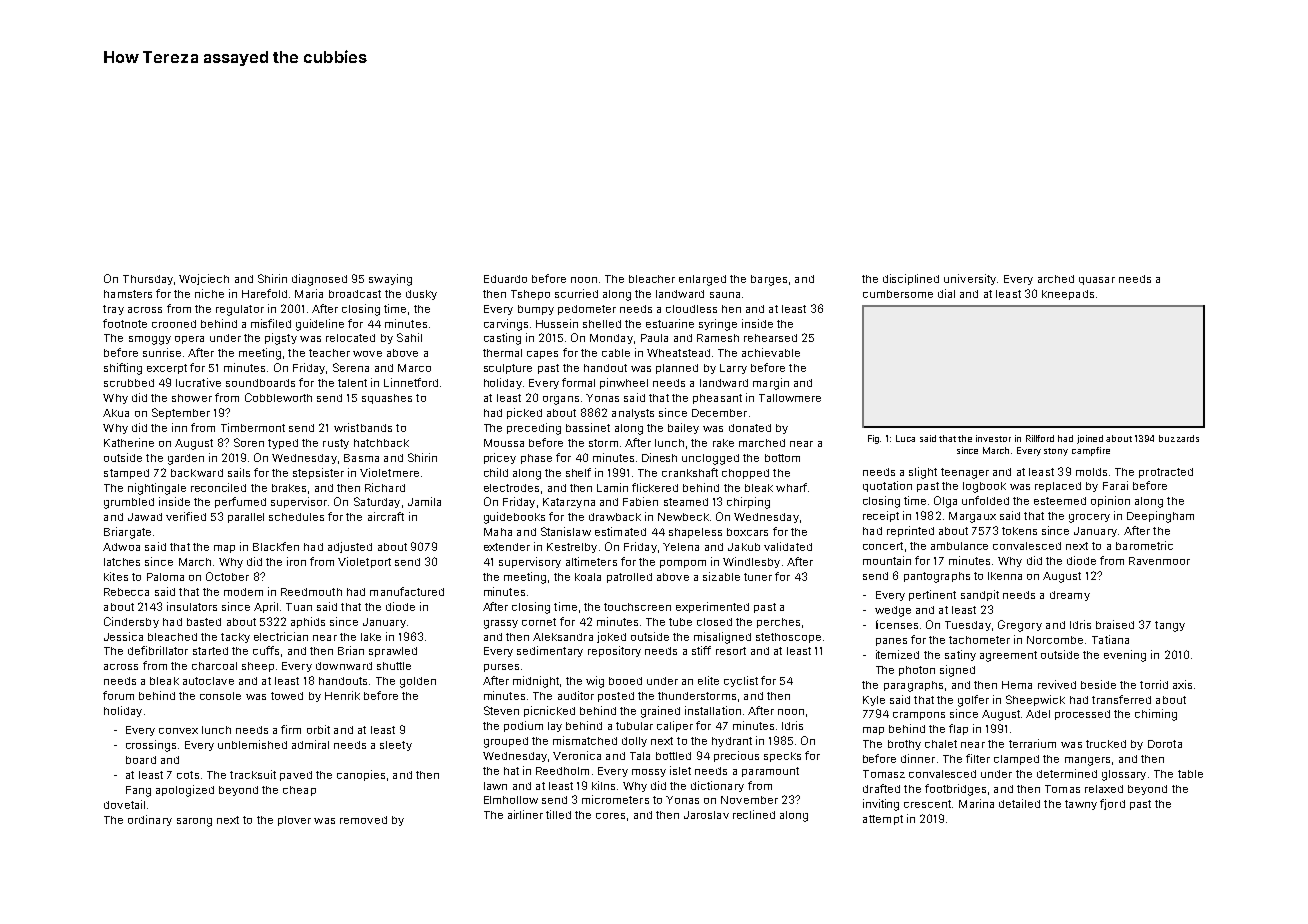 The width and height of the screenshot is (1308, 924). What do you see at coordinates (409, 337) in the screenshot?
I see `Sahil` at bounding box center [409, 337].
